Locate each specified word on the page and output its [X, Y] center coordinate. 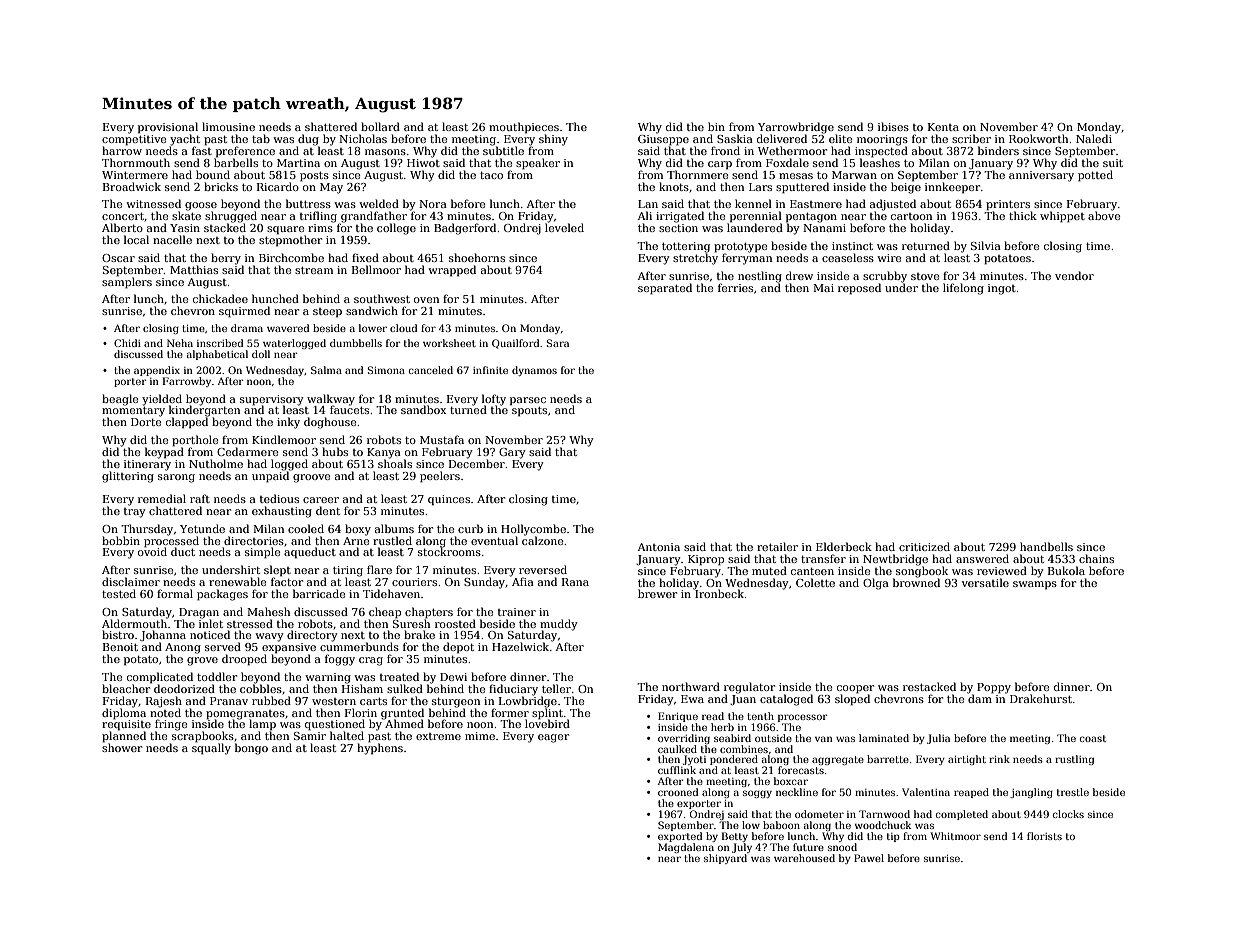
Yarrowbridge [796, 128]
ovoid [152, 551]
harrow [122, 150]
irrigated [680, 217]
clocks [1068, 814]
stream [314, 270]
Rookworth [1038, 138]
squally [211, 749]
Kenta [943, 127]
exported [680, 837]
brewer [657, 593]
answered [982, 558]
